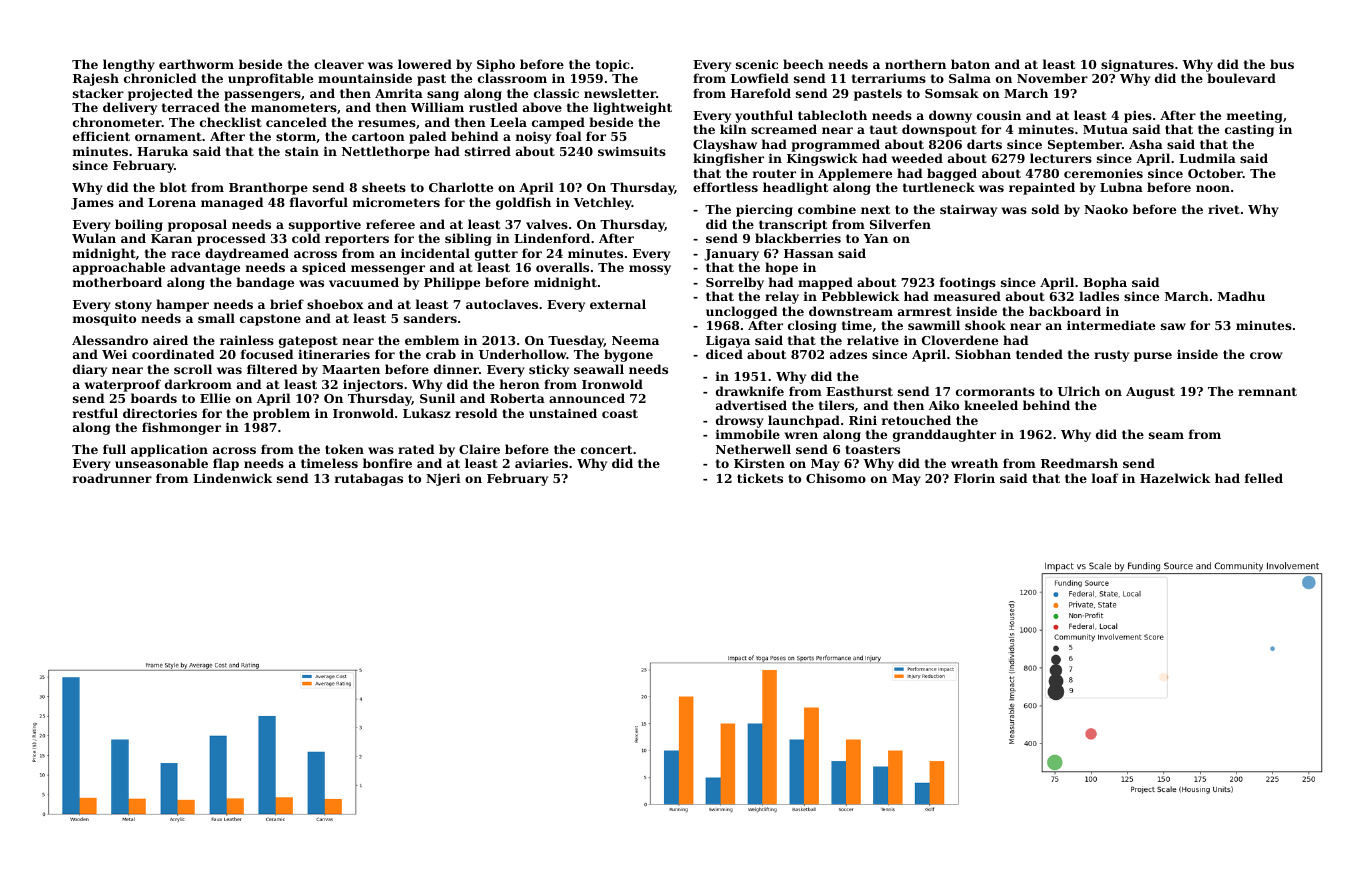  What do you see at coordinates (628, 355) in the document?
I see `bygone` at bounding box center [628, 355].
